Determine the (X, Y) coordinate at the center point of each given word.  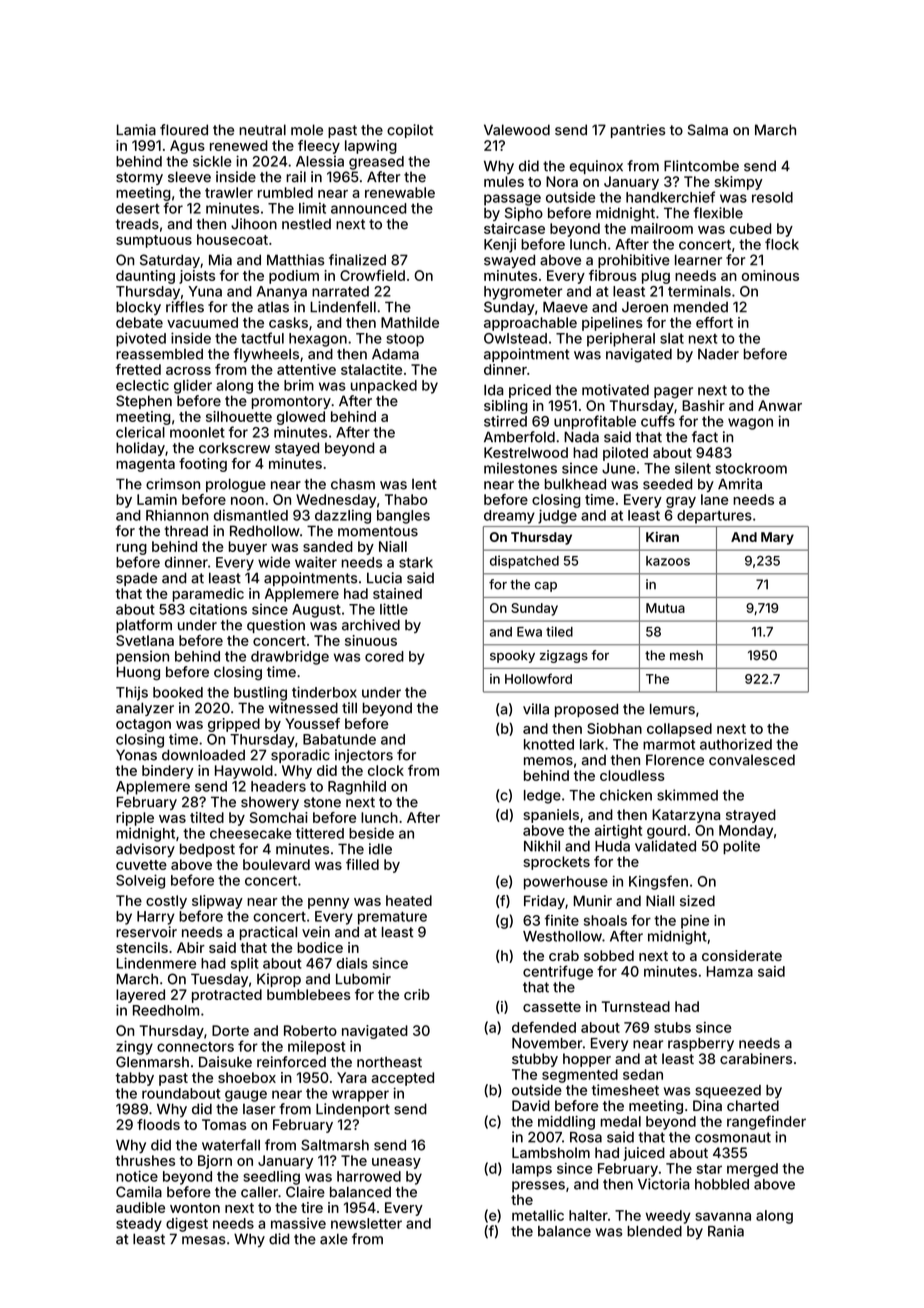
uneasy (396, 1163)
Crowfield (372, 275)
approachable (530, 324)
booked (178, 692)
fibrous (613, 275)
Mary (777, 538)
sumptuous (154, 241)
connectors (195, 1047)
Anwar (780, 405)
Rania (726, 1231)
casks (288, 322)
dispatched (524, 562)
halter (588, 1215)
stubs (672, 1027)
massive (298, 1223)
